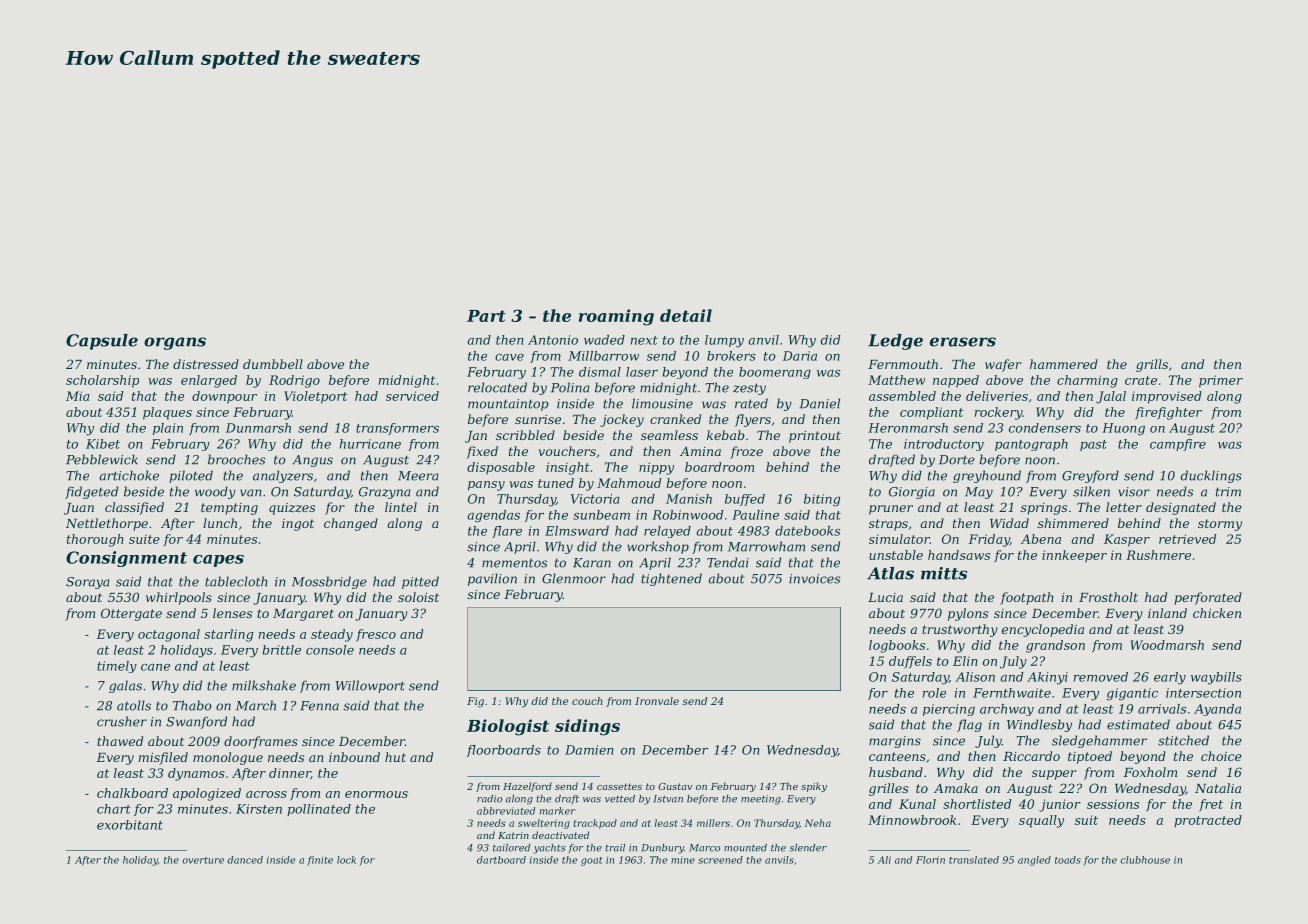 The height and width of the page is (924, 1308). I want to click on classified, so click(134, 508).
